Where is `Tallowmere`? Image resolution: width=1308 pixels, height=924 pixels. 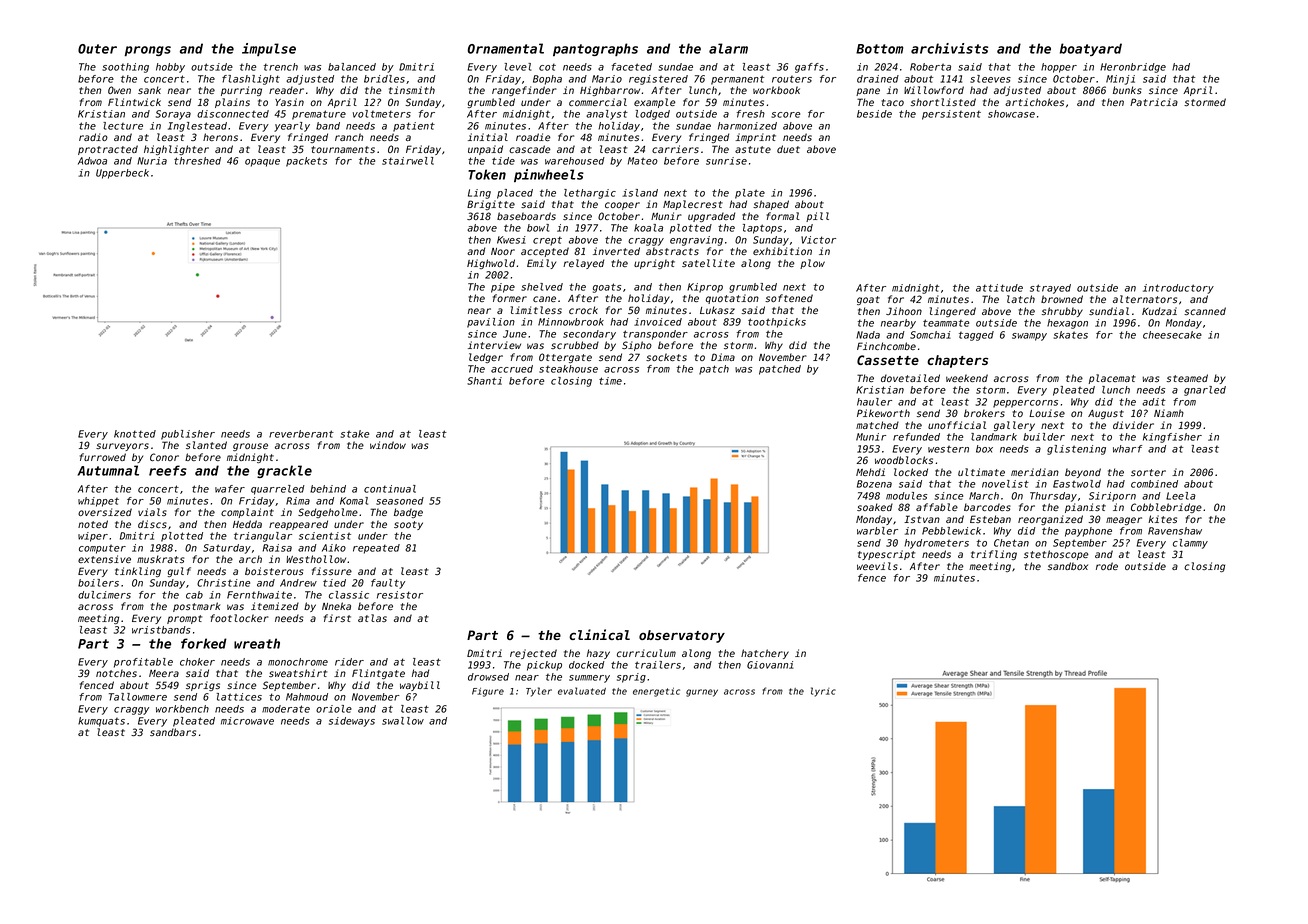
Tallowmere is located at coordinates (138, 697).
